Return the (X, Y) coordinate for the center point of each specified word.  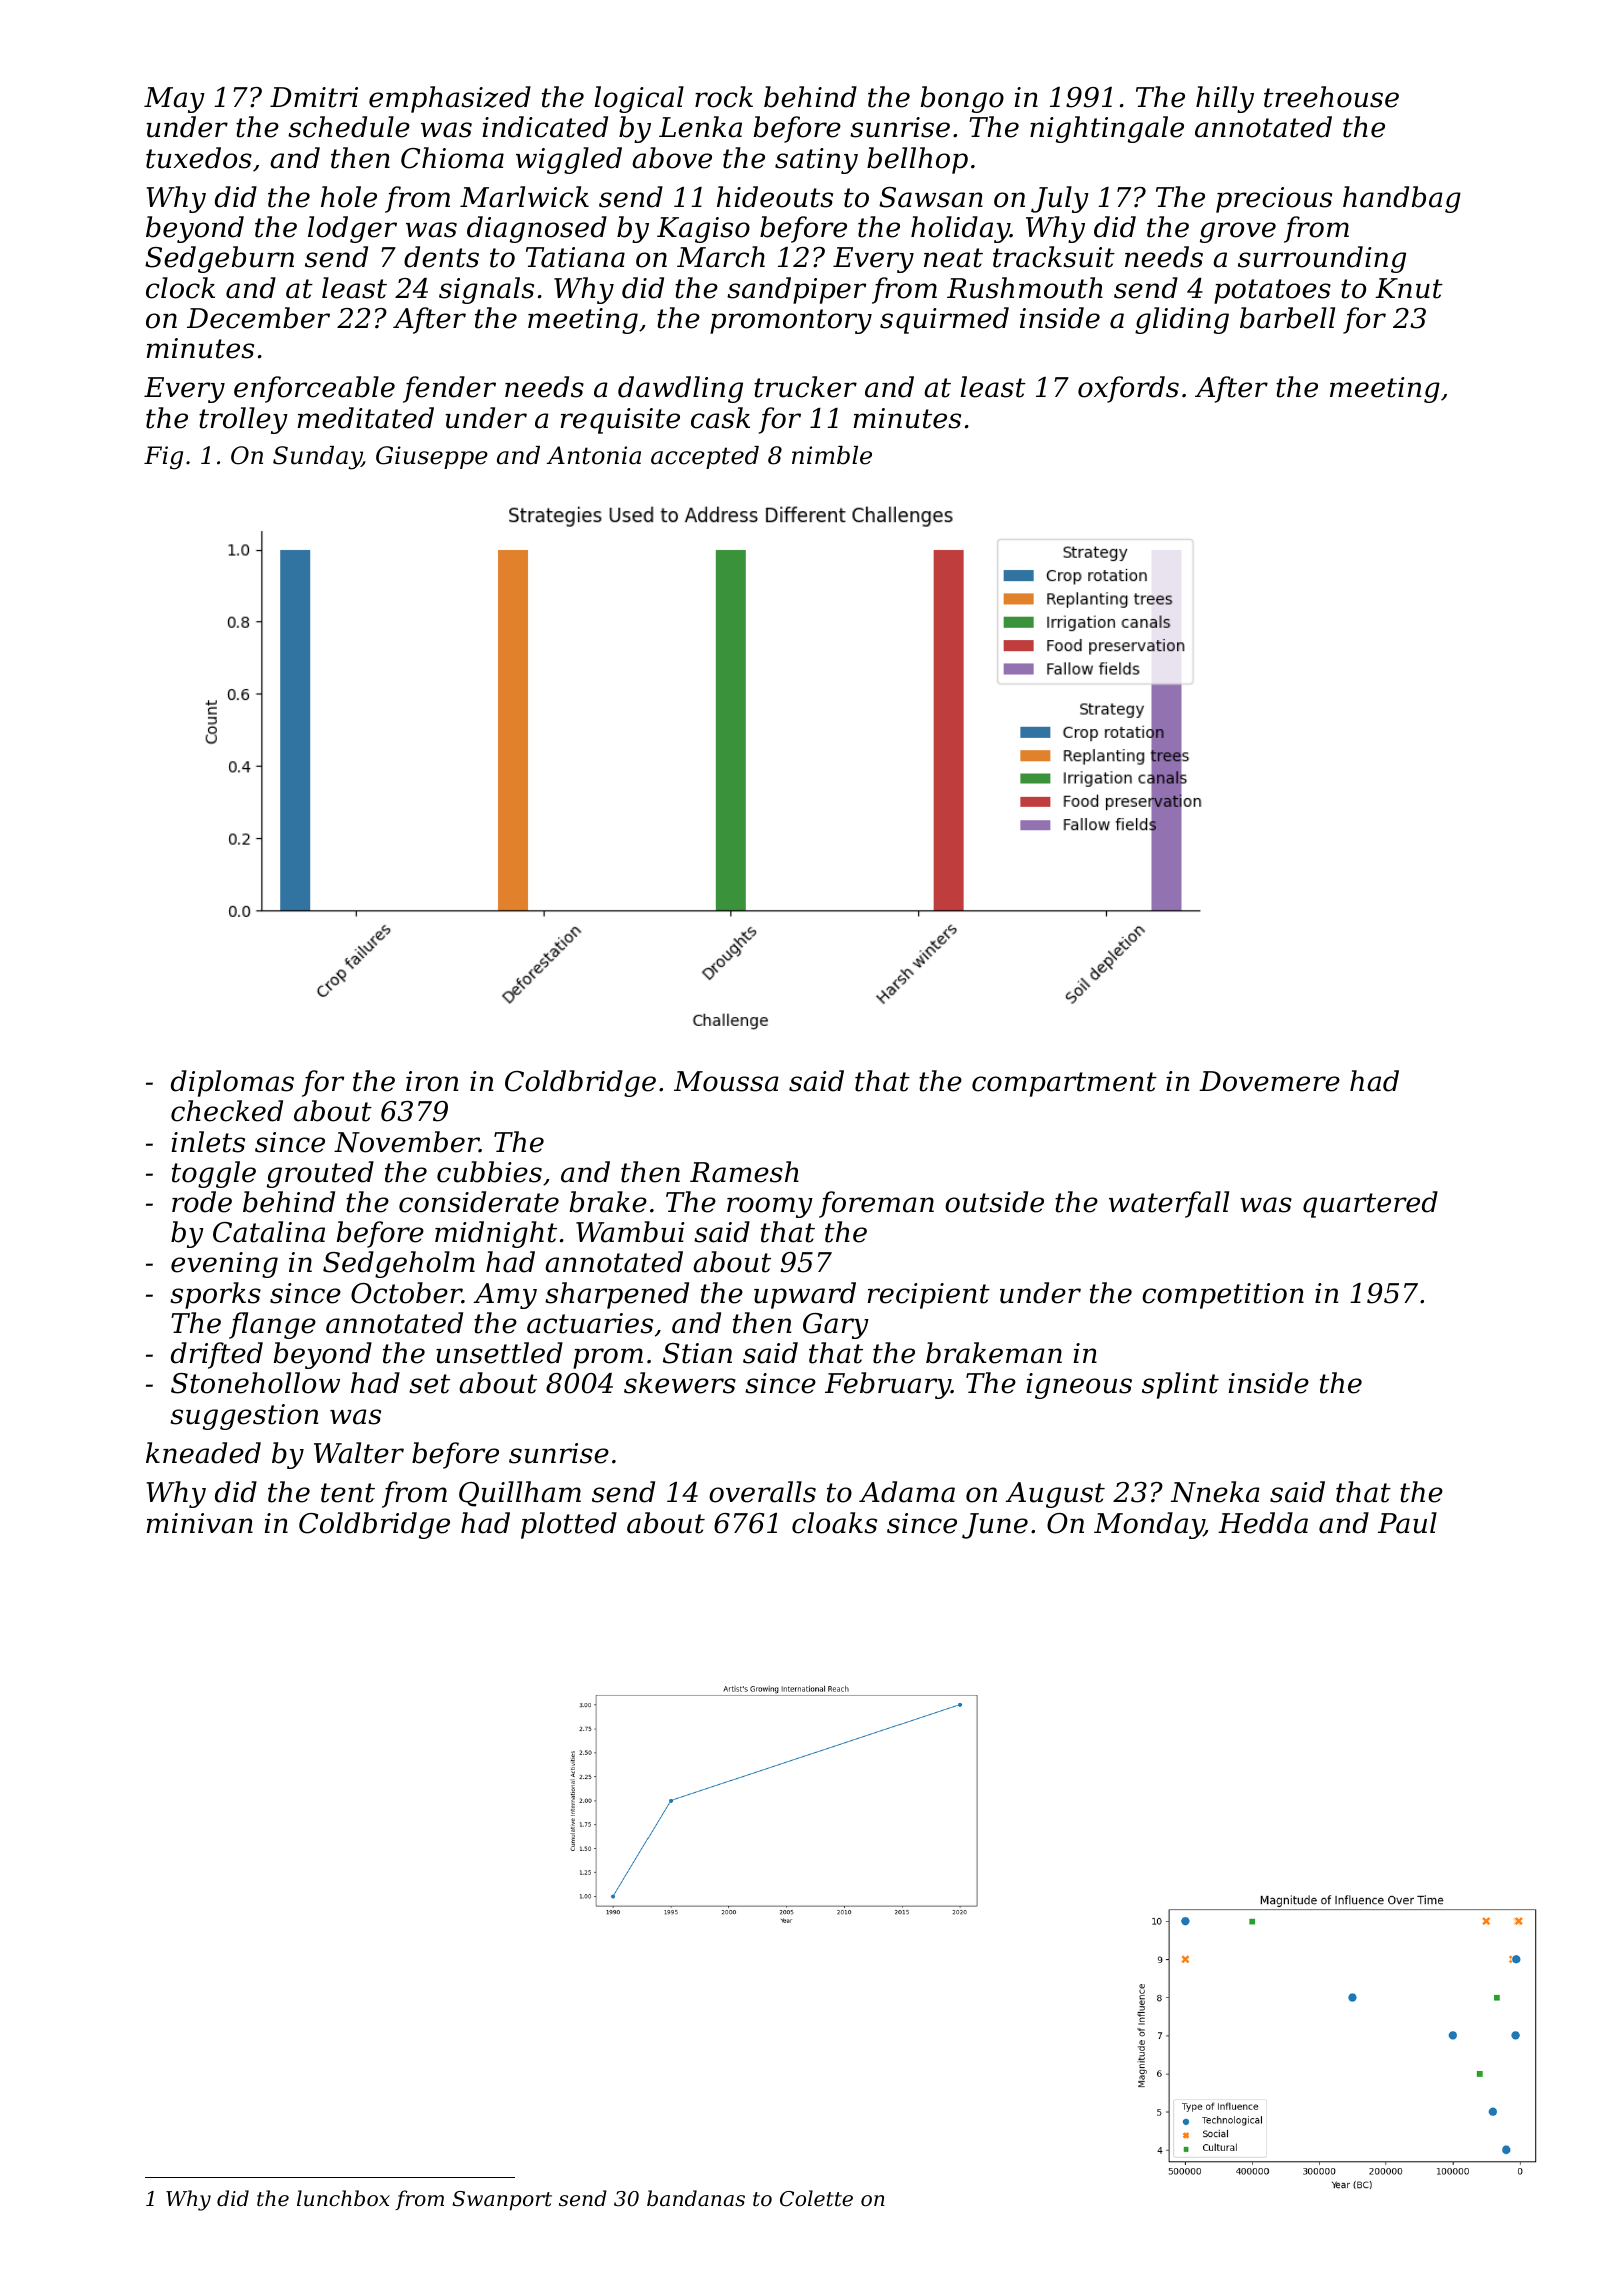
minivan (200, 1523)
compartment (1064, 1084)
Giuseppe (432, 457)
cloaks (834, 1523)
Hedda (1263, 1523)
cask (720, 418)
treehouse (1331, 97)
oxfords (1128, 389)
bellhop (917, 160)
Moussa (726, 1081)
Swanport (502, 2201)
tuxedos (199, 158)
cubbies (489, 1172)
